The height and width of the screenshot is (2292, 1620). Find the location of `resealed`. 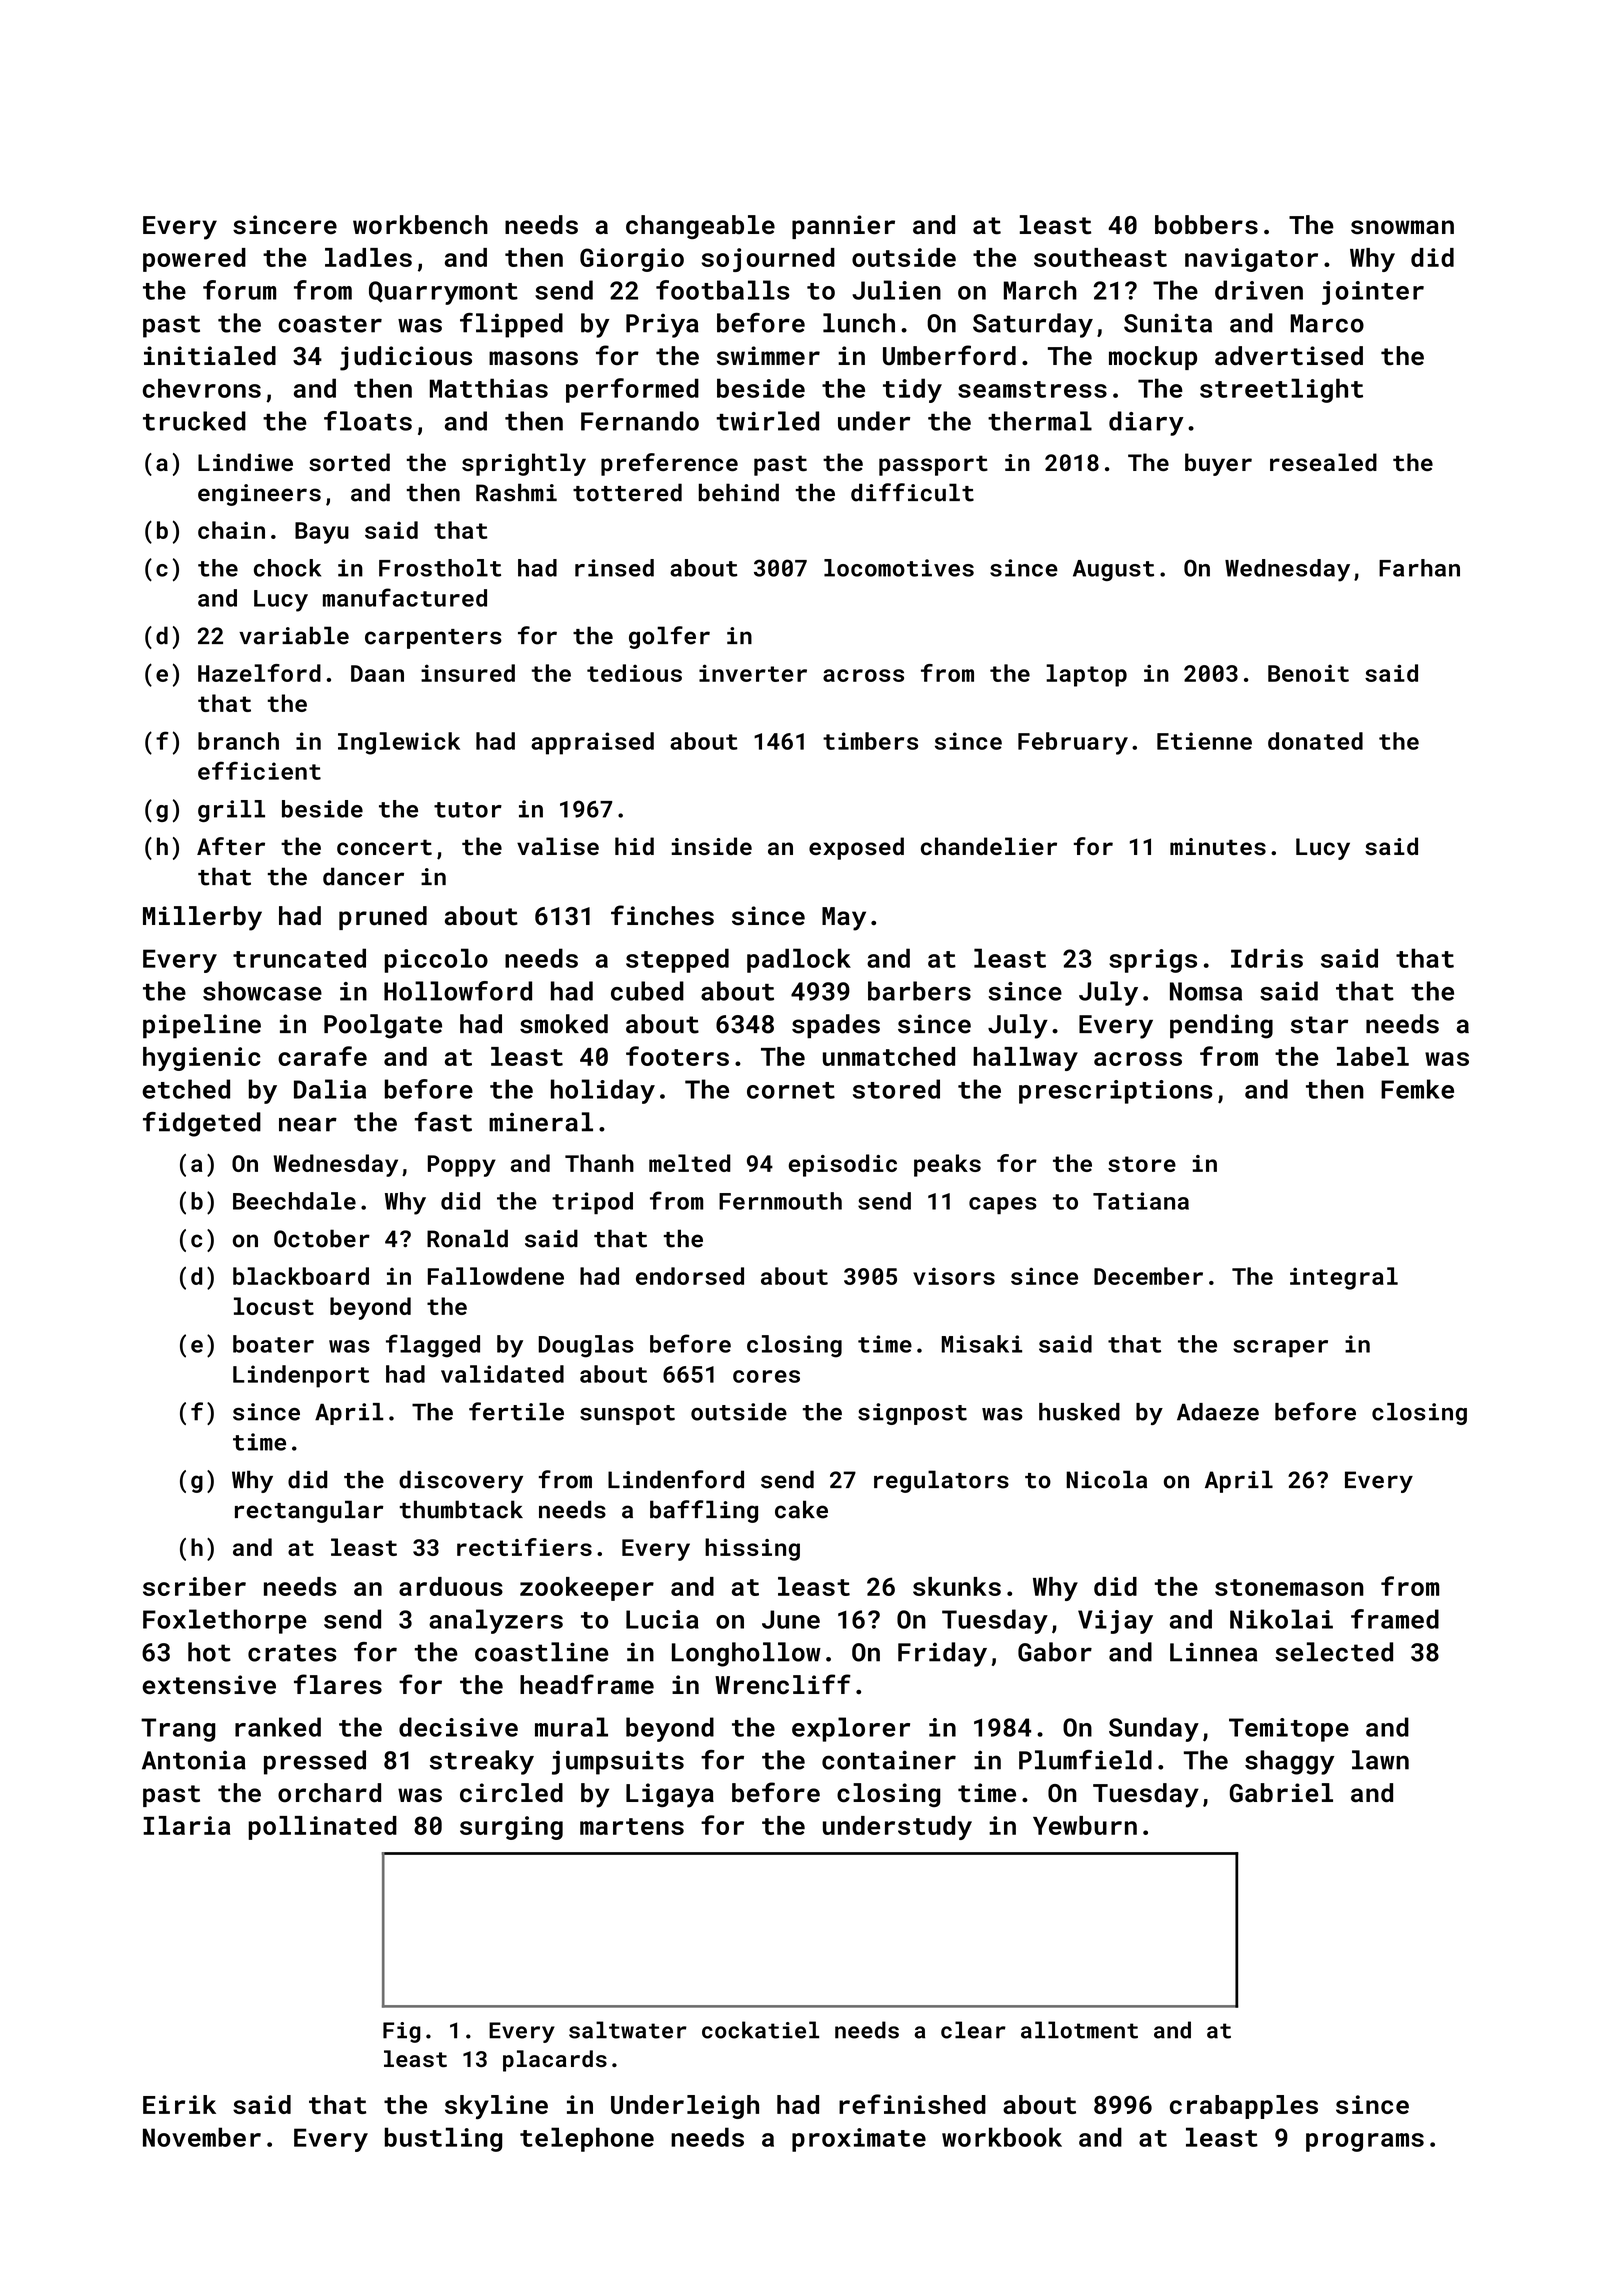

resealed is located at coordinates (1323, 462).
